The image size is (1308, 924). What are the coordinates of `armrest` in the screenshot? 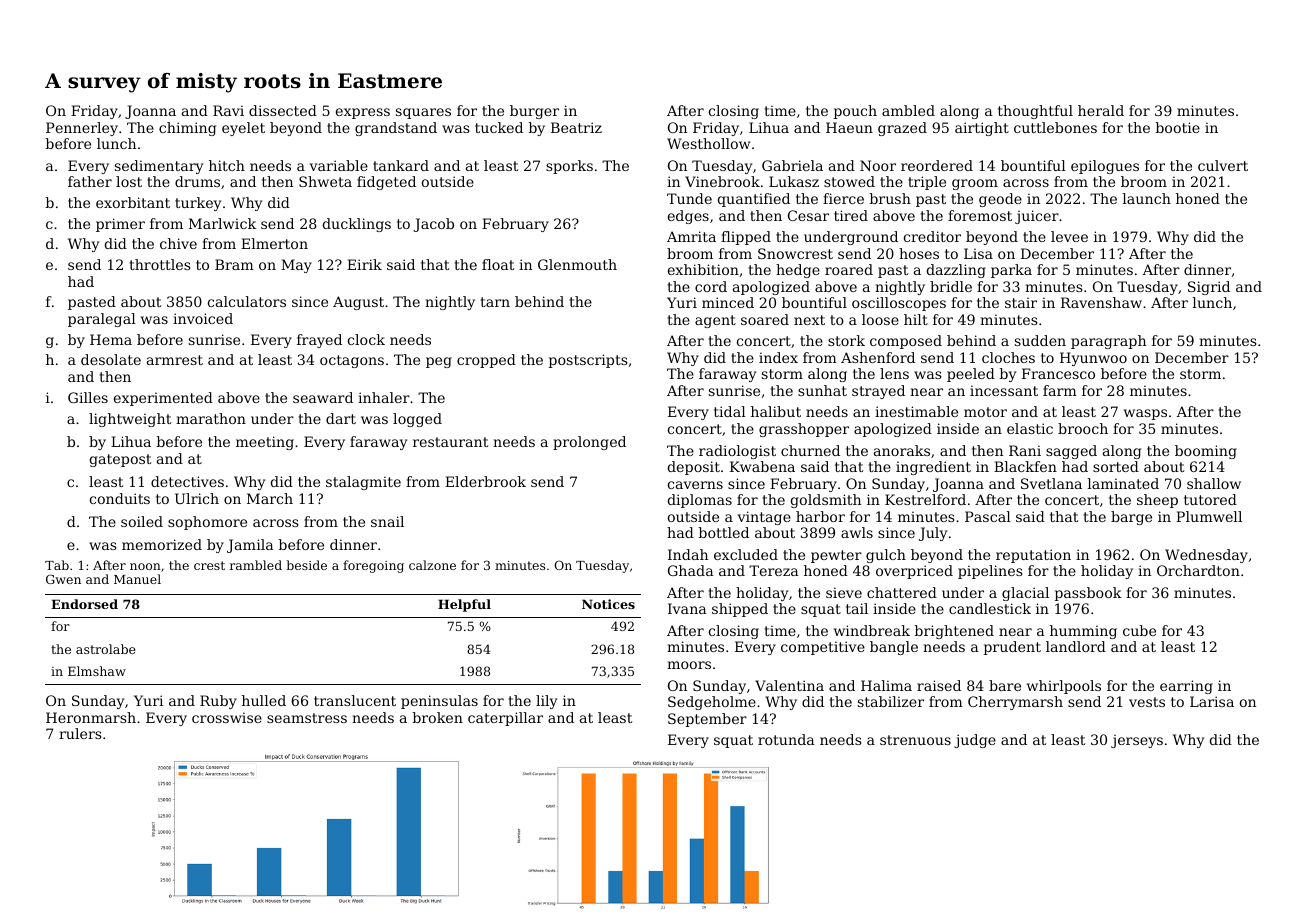 It's located at (175, 360).
